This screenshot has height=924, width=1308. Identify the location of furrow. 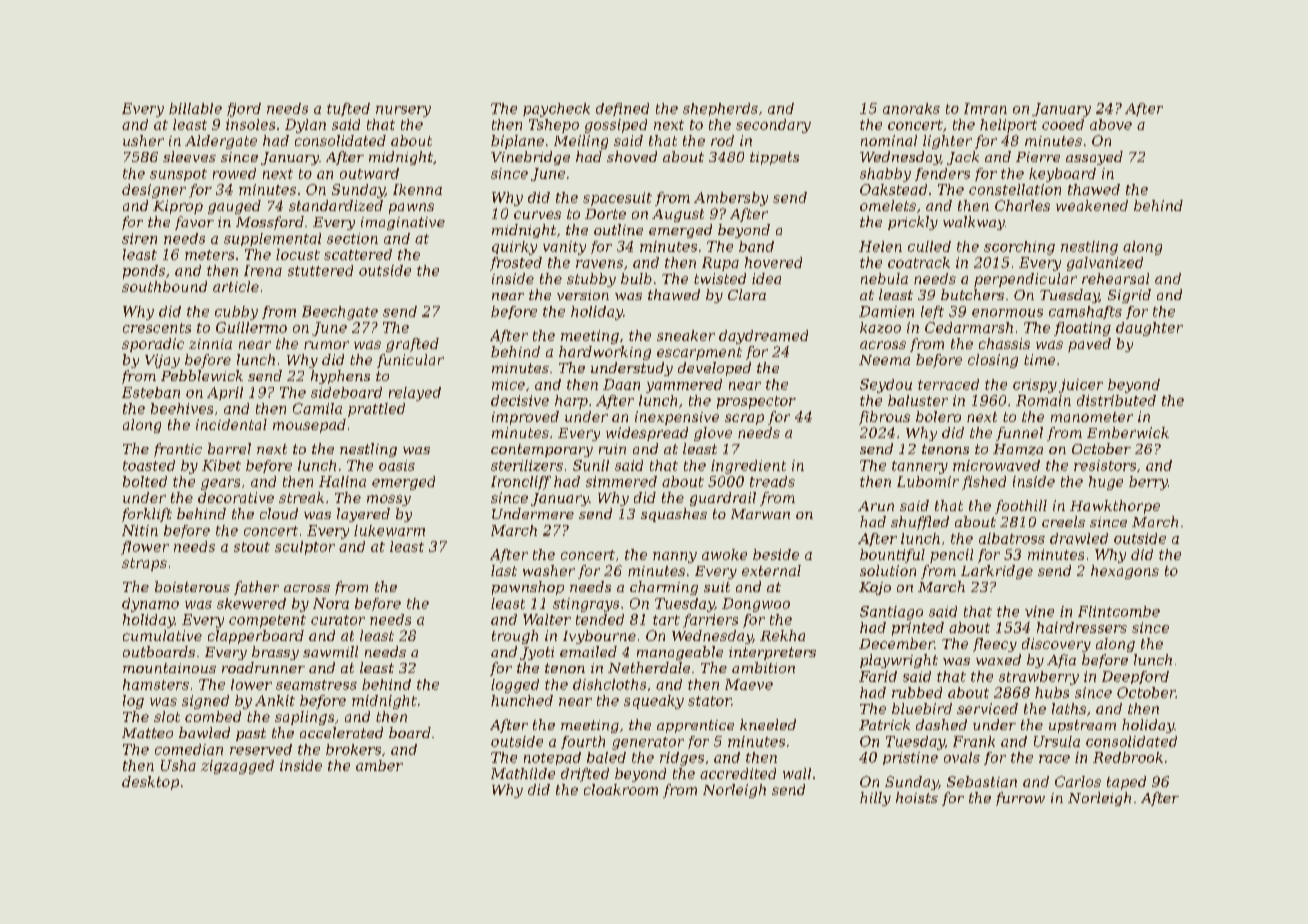
(1020, 799).
